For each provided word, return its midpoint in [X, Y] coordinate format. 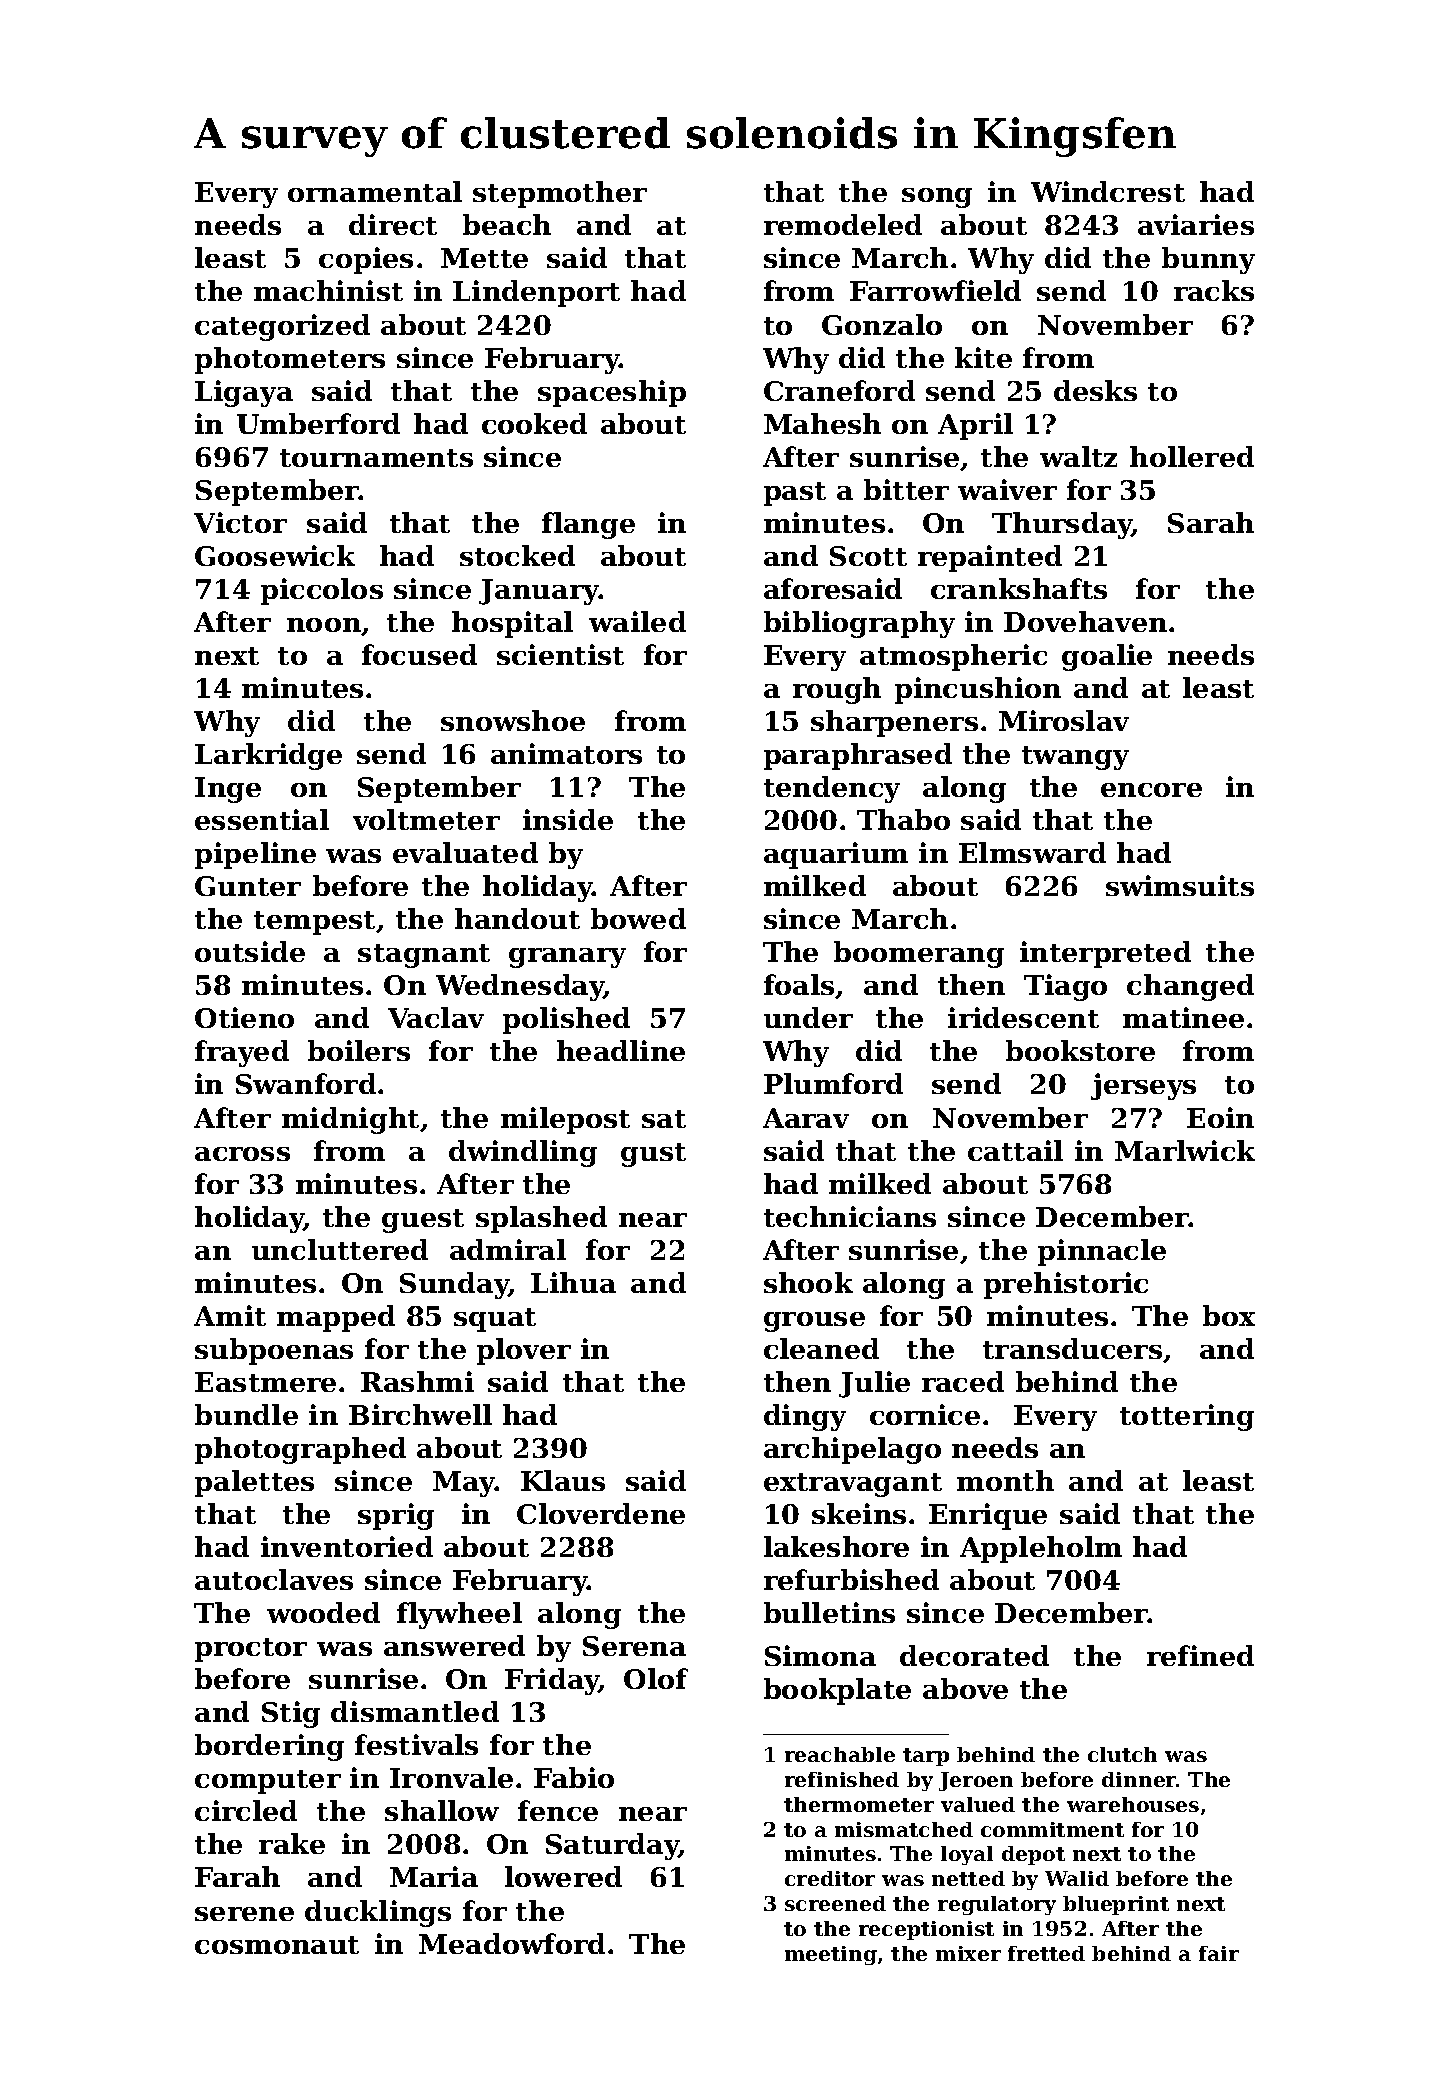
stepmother [560, 194]
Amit [230, 1315]
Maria [434, 1876]
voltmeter [426, 819]
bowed [638, 918]
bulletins [829, 1612]
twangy [1075, 758]
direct [393, 224]
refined [1200, 1655]
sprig [396, 1516]
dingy [805, 1417]
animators [566, 753]
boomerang [919, 954]
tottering [1187, 1417]
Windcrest [1108, 191]
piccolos [322, 591]
